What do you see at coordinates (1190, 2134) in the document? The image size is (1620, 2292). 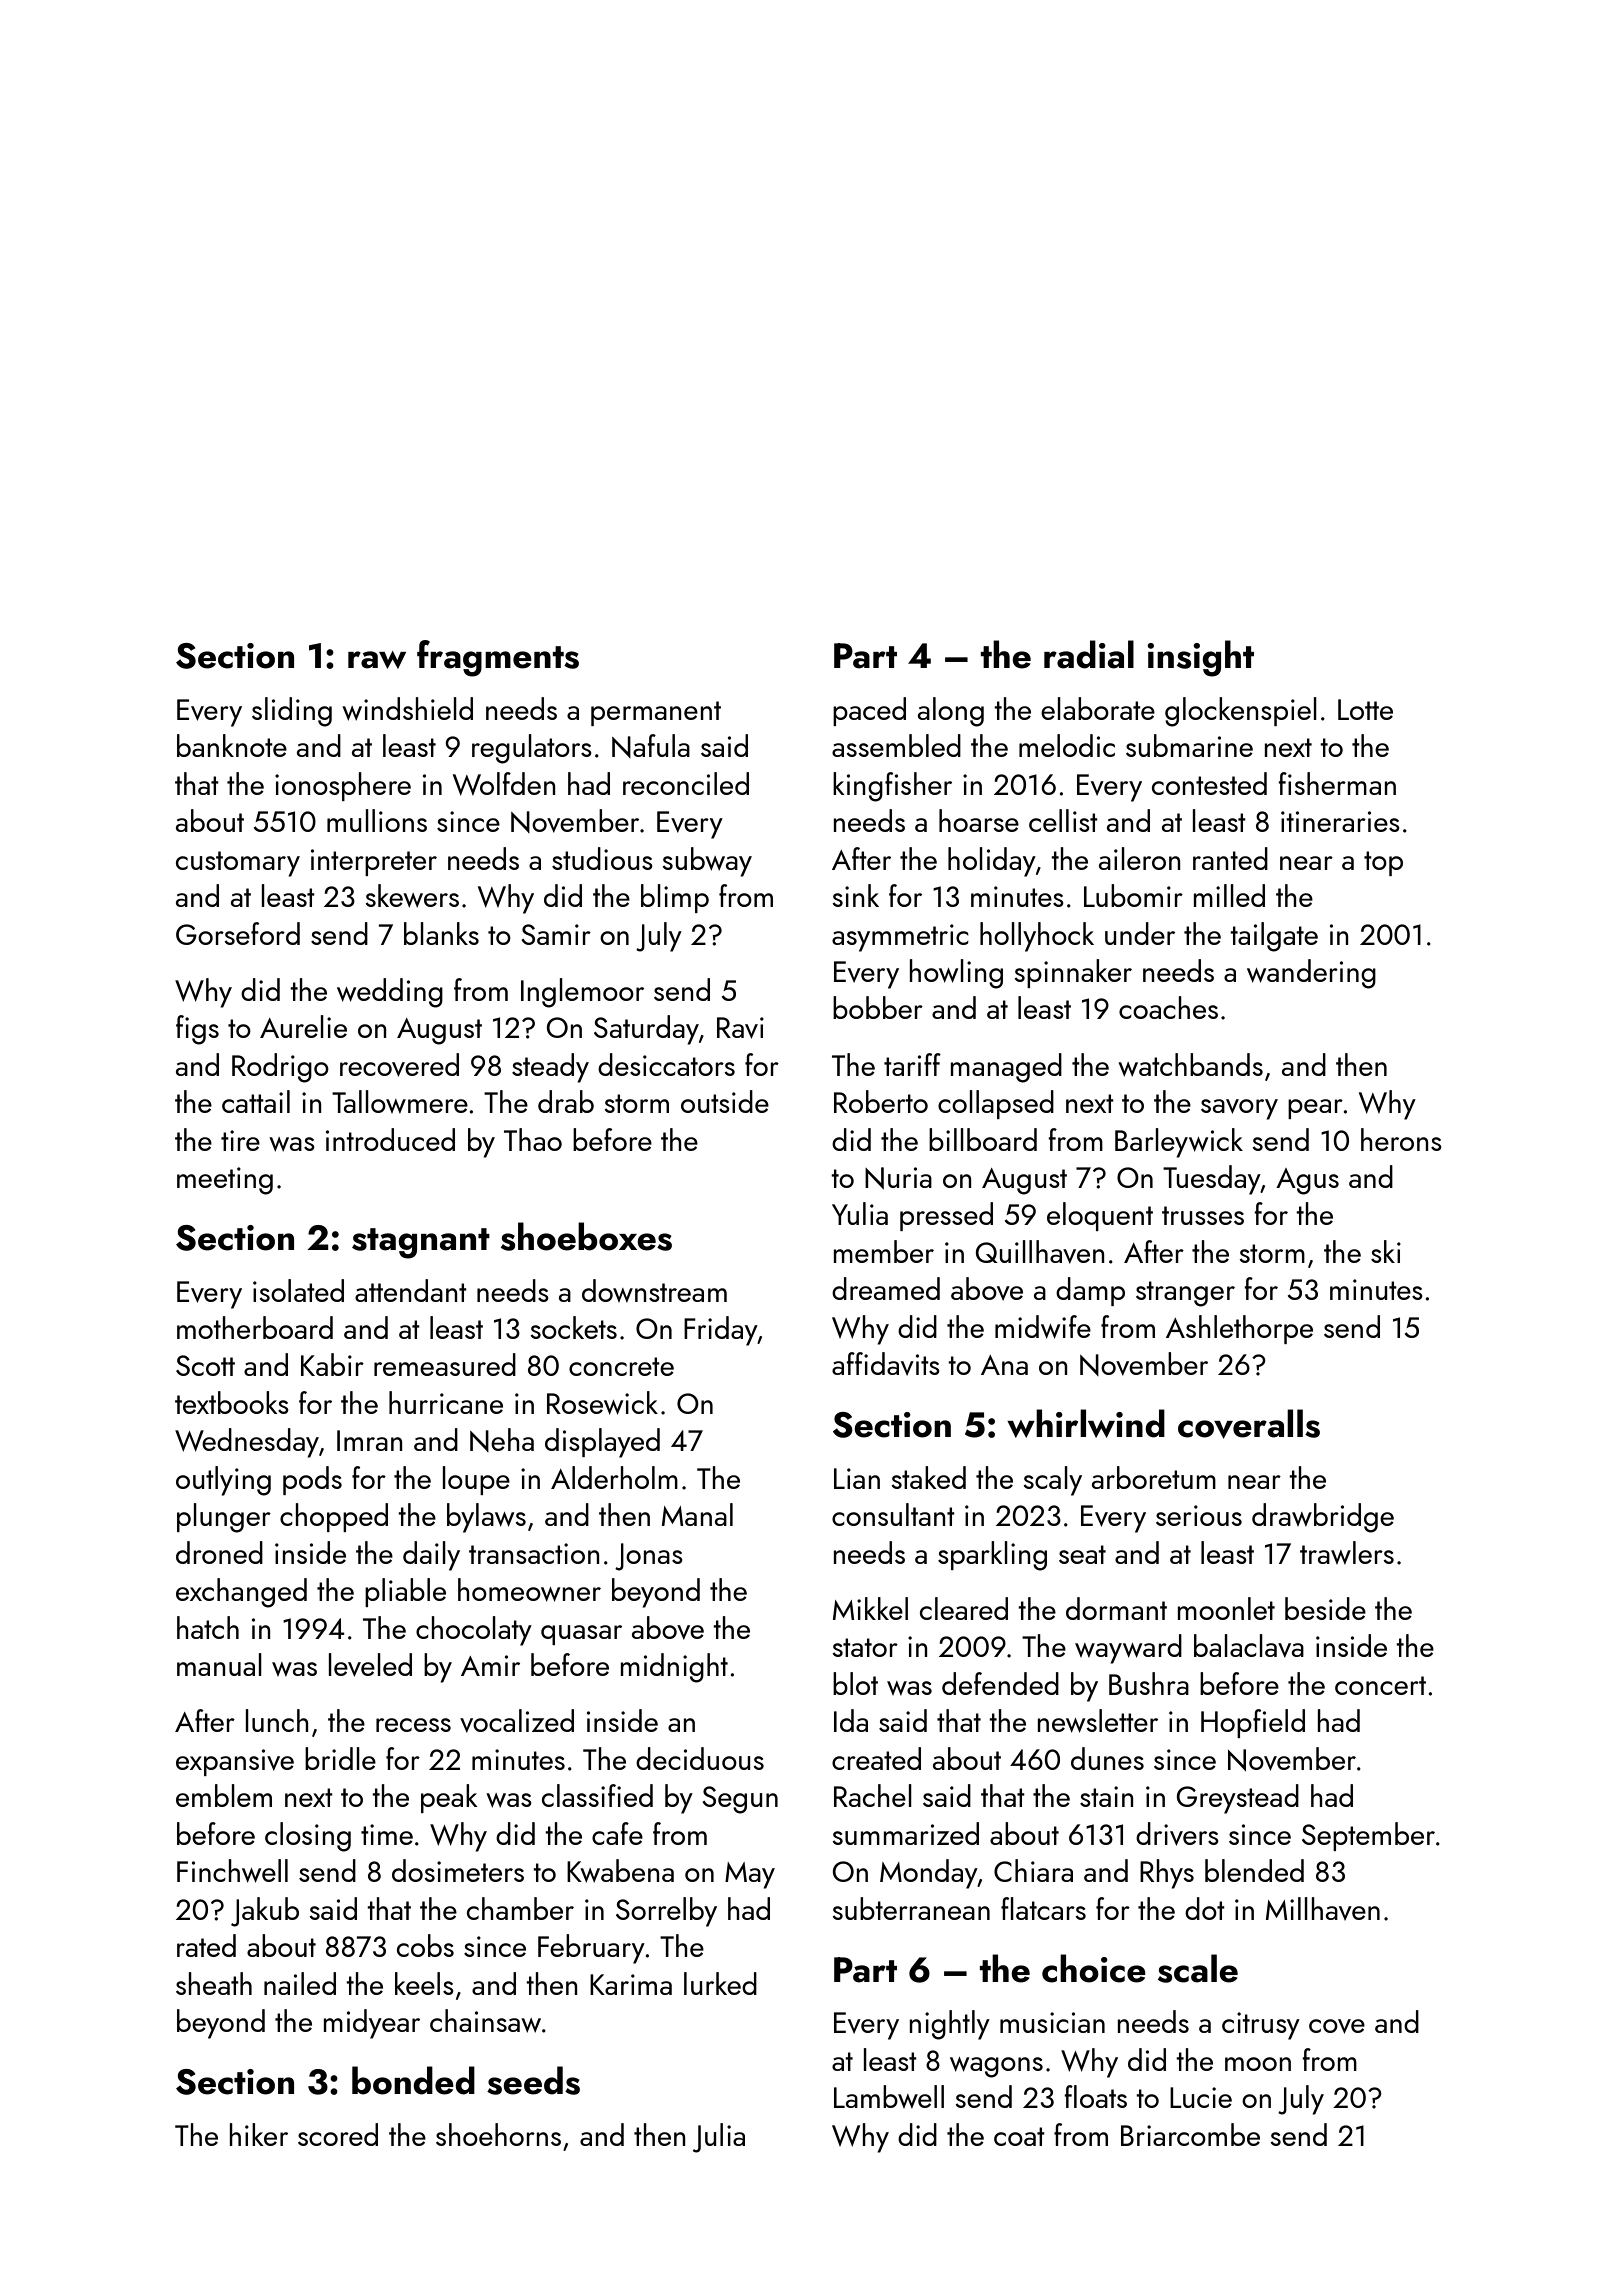 I see `Briarcombe` at bounding box center [1190, 2134].
